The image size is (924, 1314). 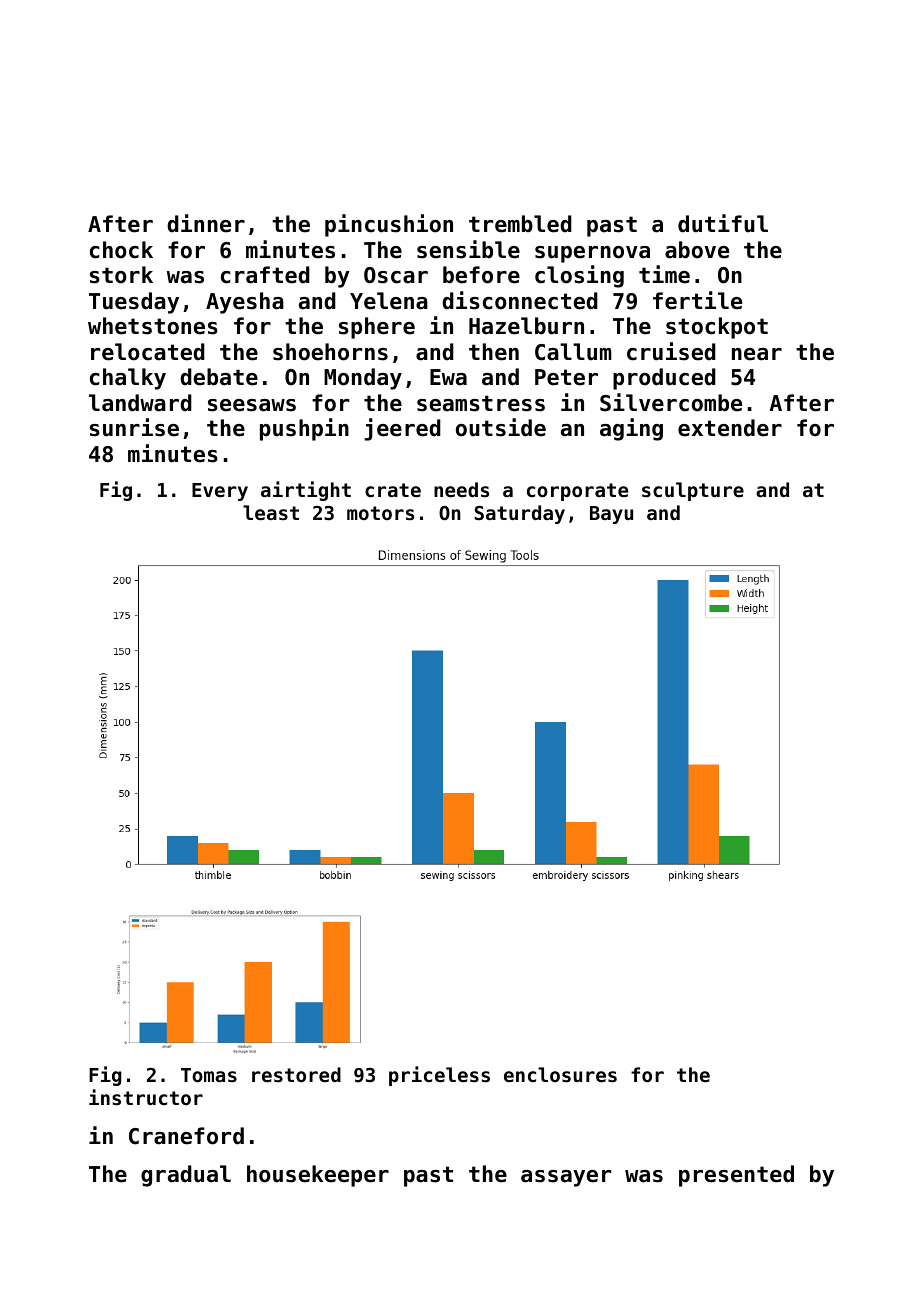 What do you see at coordinates (501, 427) in the screenshot?
I see `outside` at bounding box center [501, 427].
